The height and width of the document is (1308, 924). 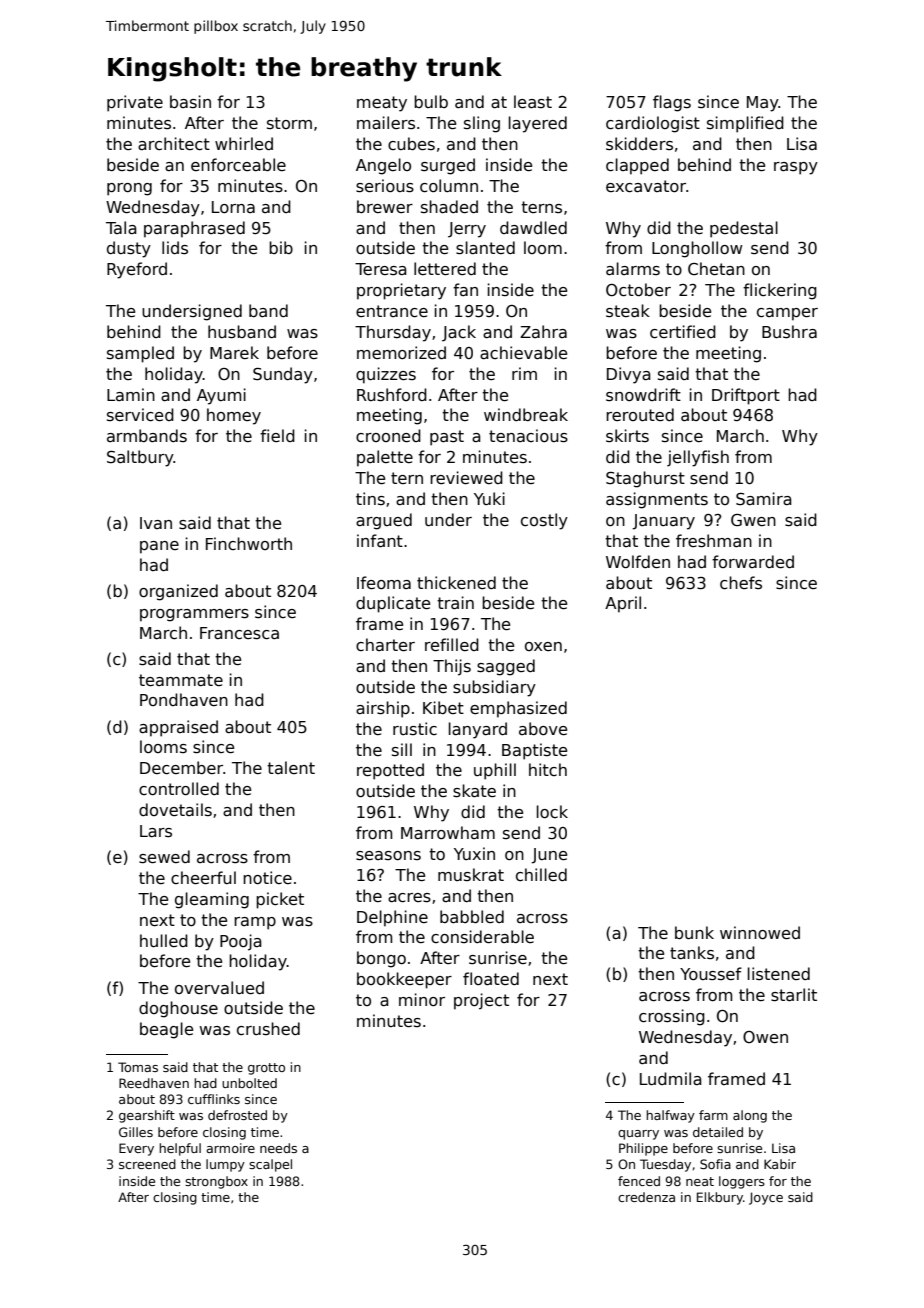 What do you see at coordinates (623, 604) in the document?
I see `April` at bounding box center [623, 604].
